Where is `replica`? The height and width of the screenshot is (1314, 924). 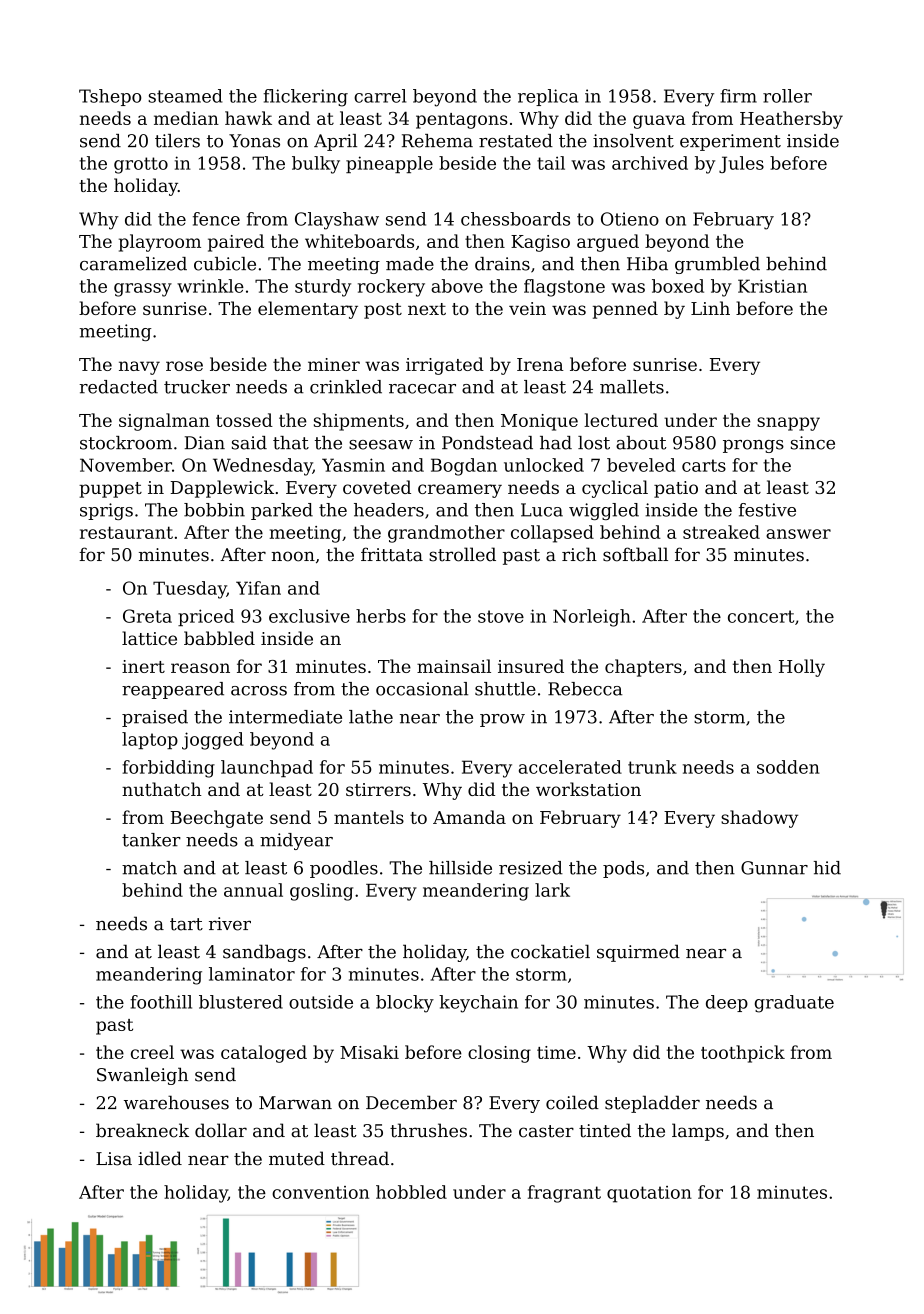 replica is located at coordinates (548, 97).
